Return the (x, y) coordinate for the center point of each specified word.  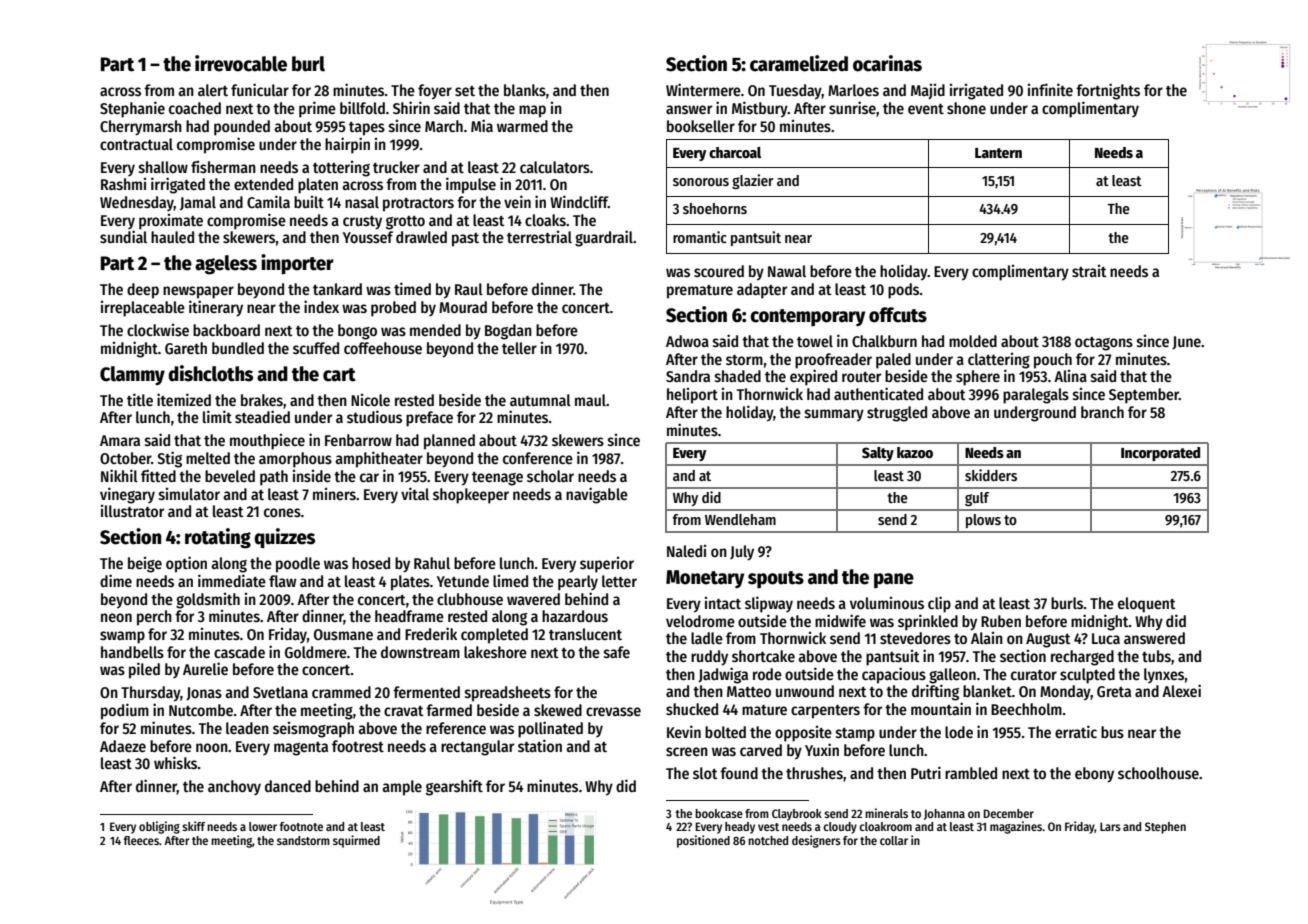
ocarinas (887, 63)
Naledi (686, 551)
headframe (409, 616)
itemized (184, 399)
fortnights (1108, 91)
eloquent (1147, 605)
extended (263, 184)
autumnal (540, 400)
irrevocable (241, 63)
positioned (703, 841)
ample (402, 788)
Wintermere (703, 89)
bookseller (701, 126)
